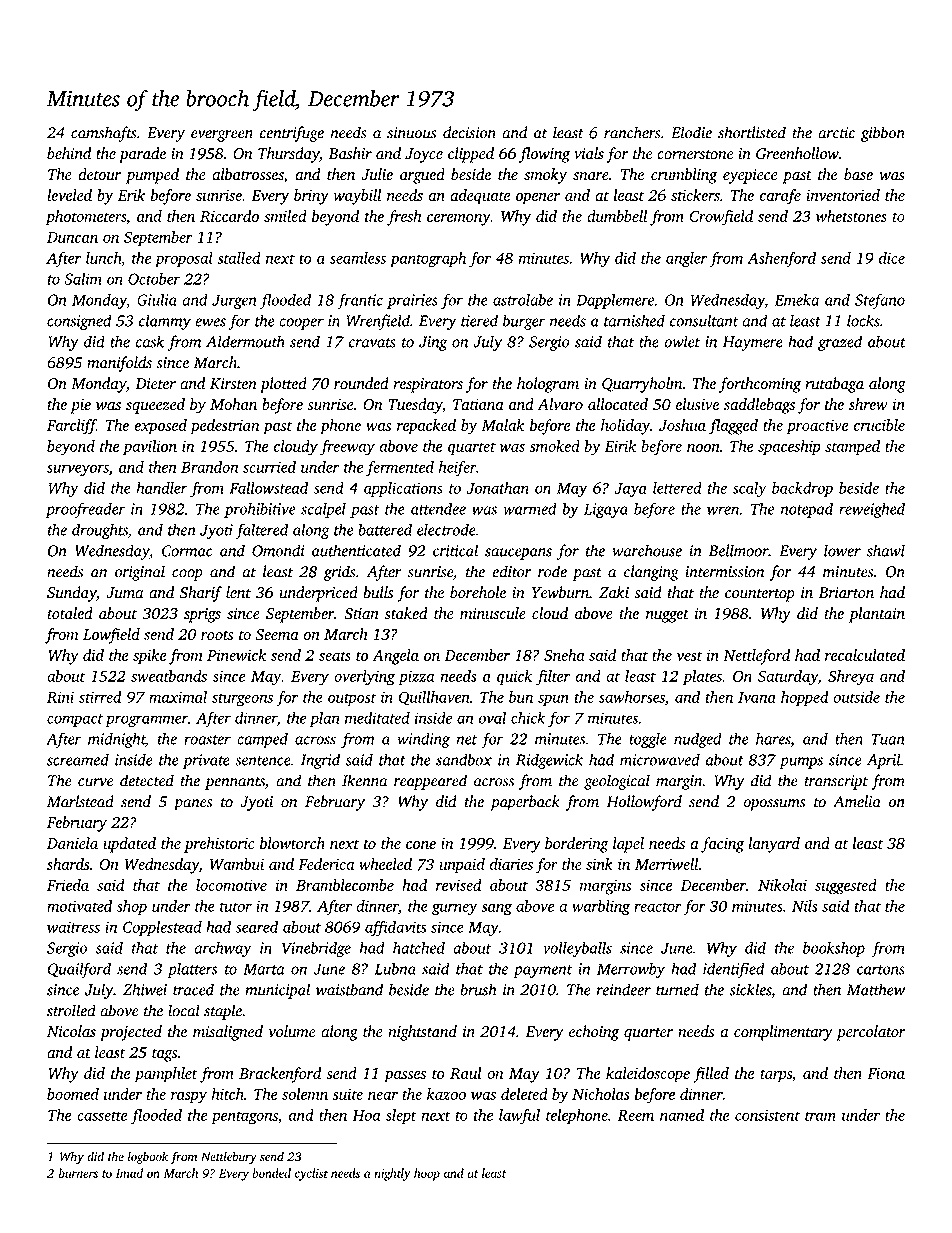 The image size is (952, 1233). What do you see at coordinates (78, 470) in the page?
I see `surveyors` at bounding box center [78, 470].
